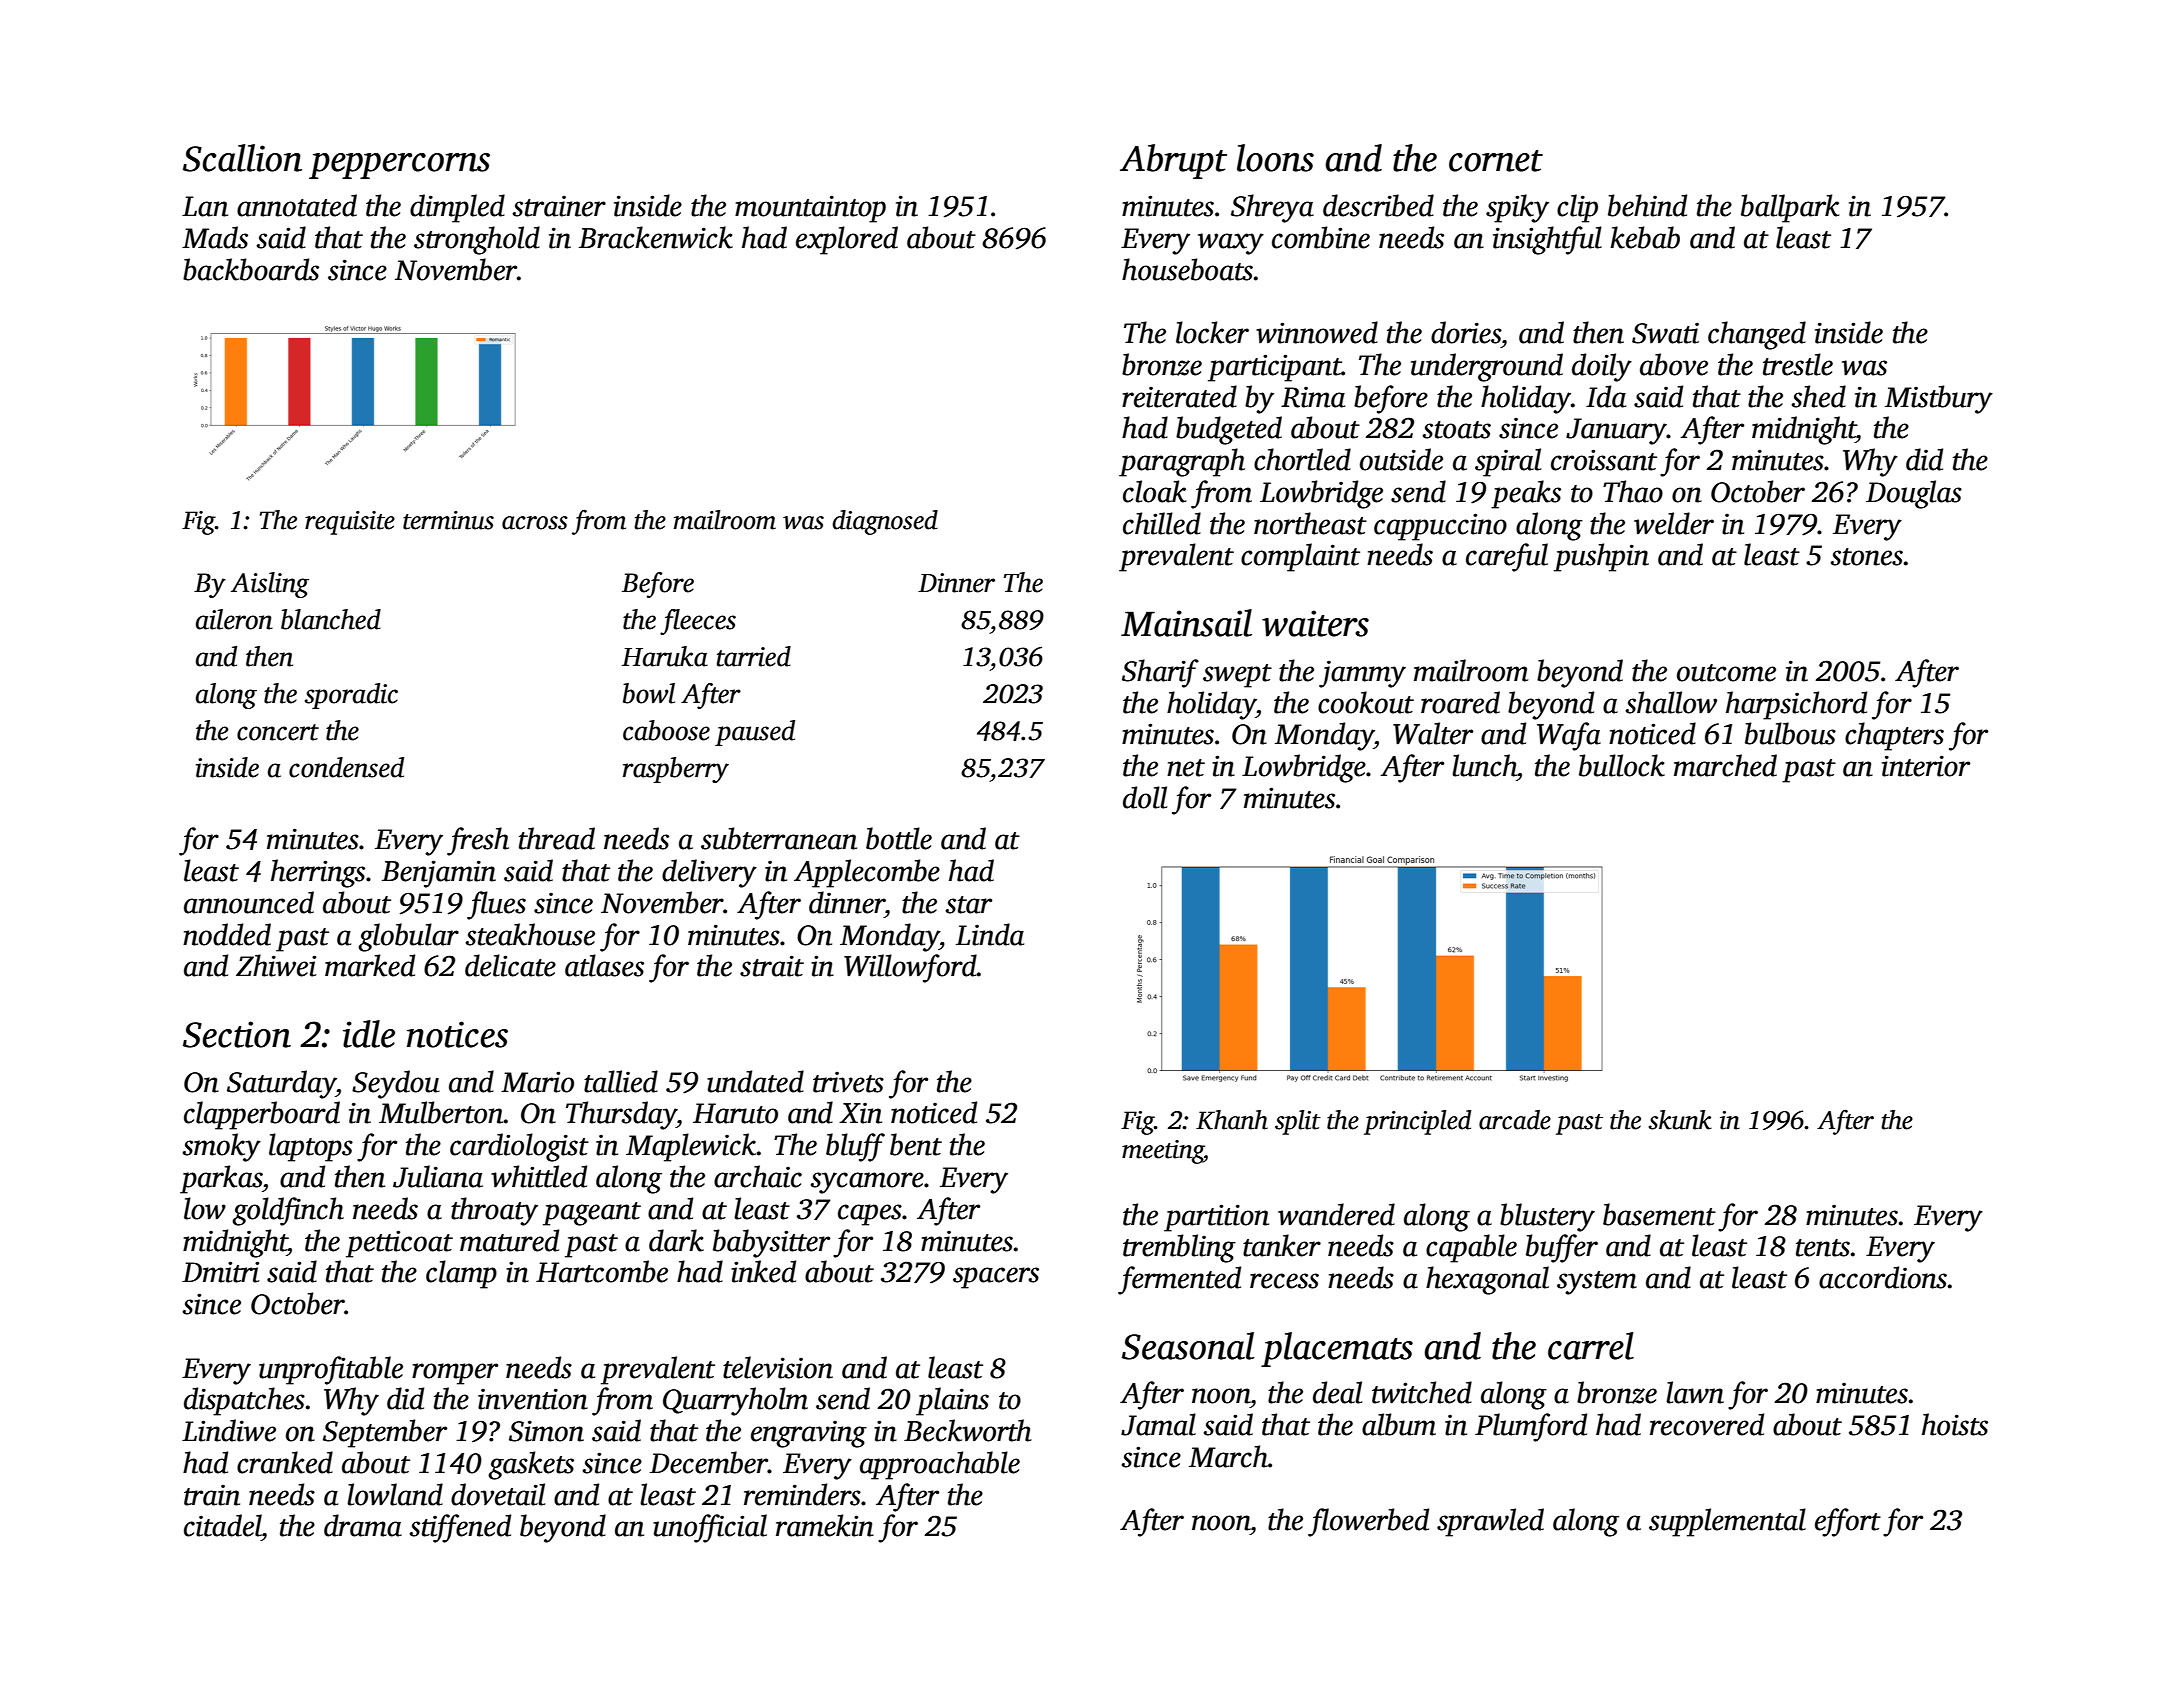  I want to click on chapters, so click(1894, 736).
